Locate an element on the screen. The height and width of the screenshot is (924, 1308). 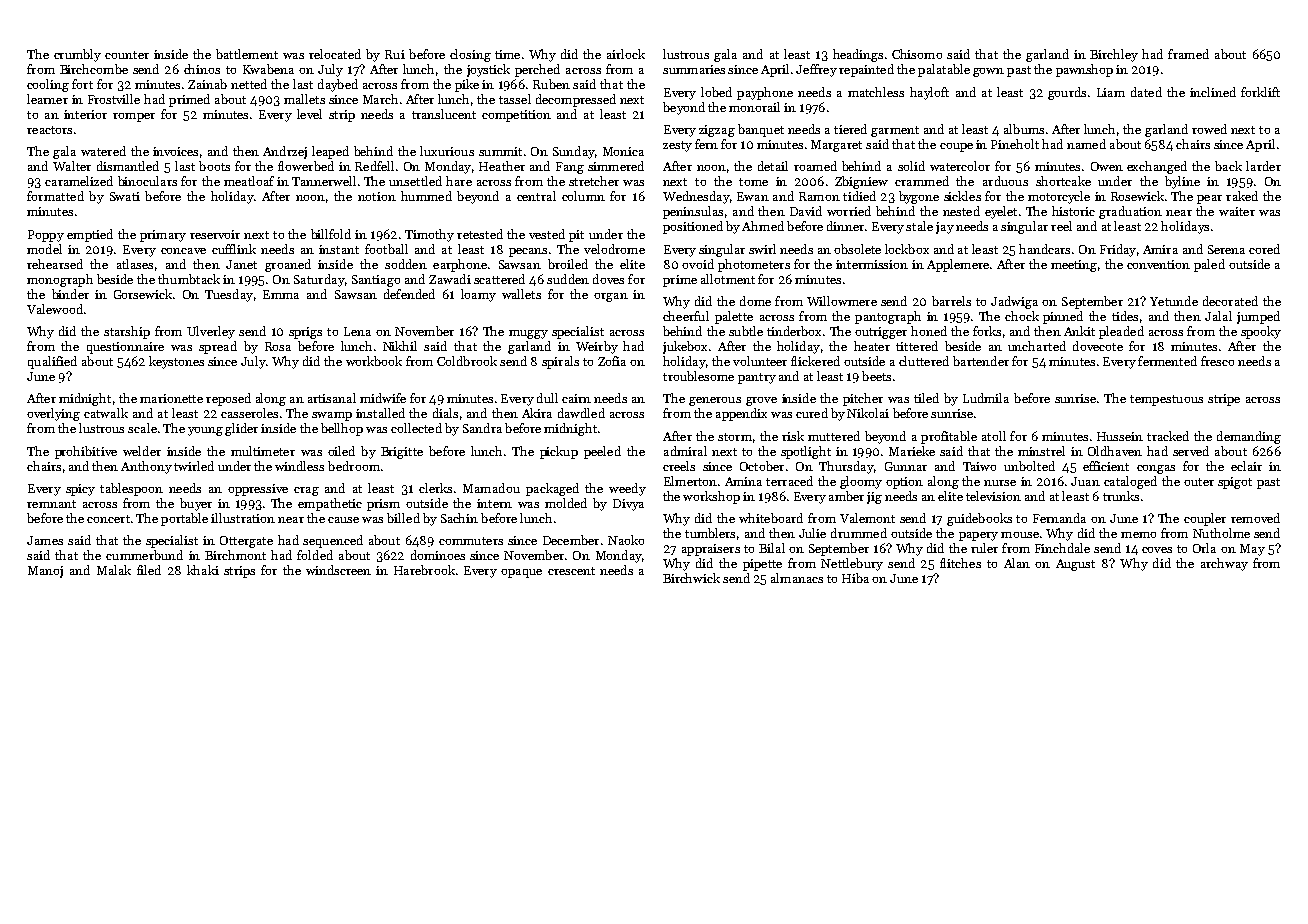
qualified is located at coordinates (52, 362).
